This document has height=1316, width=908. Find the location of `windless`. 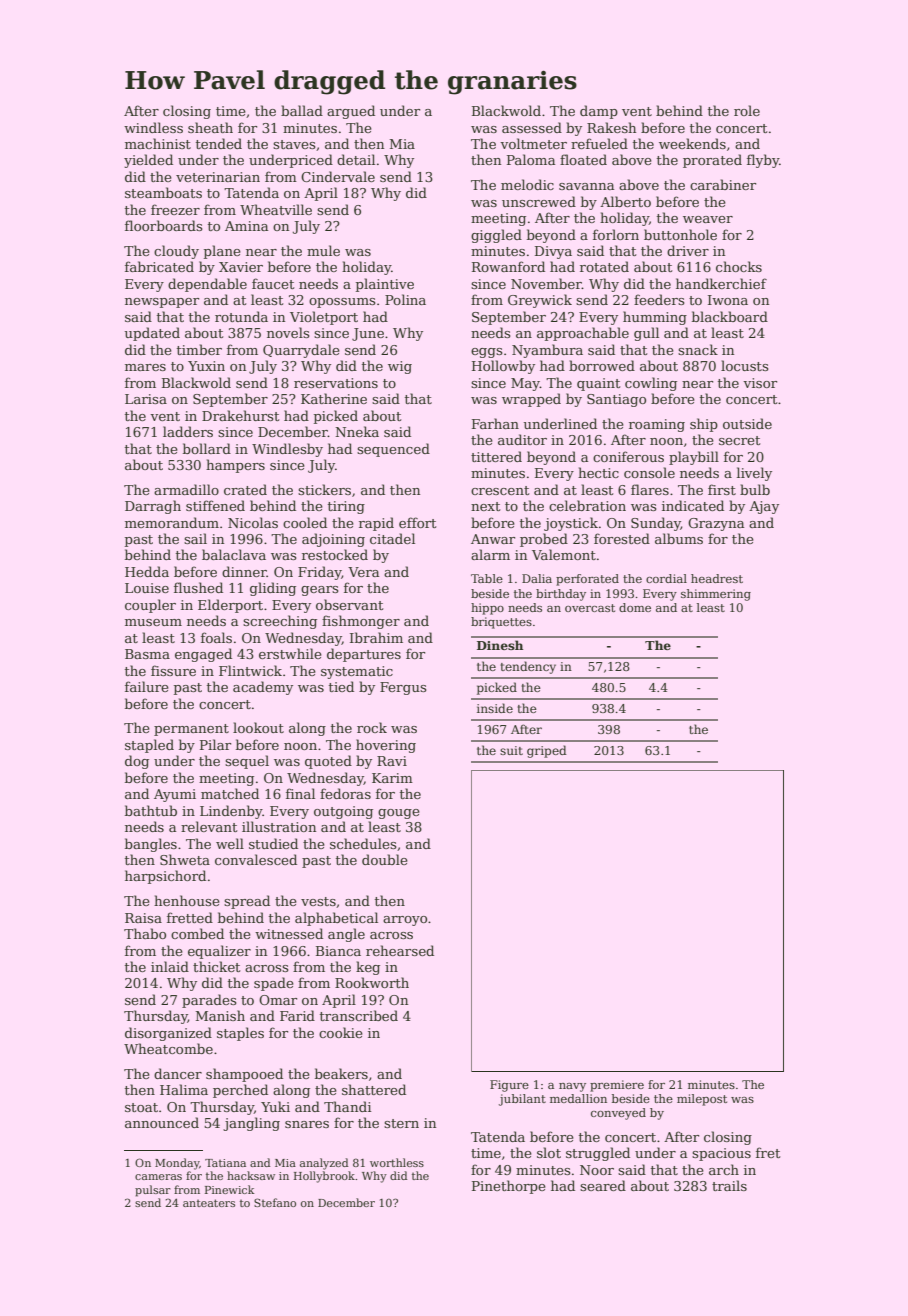

windless is located at coordinates (153, 127).
